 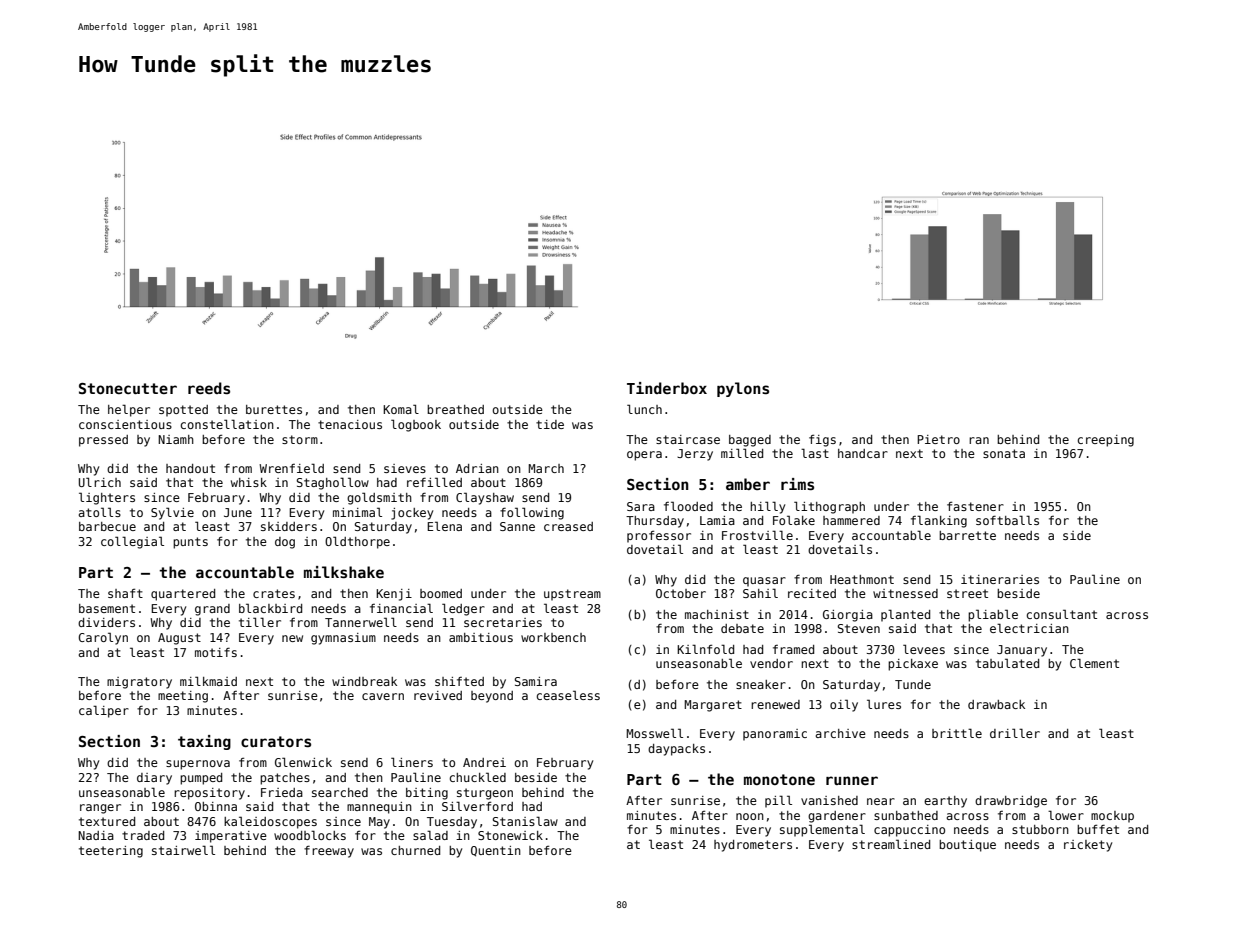 I want to click on collegial, so click(x=132, y=542).
